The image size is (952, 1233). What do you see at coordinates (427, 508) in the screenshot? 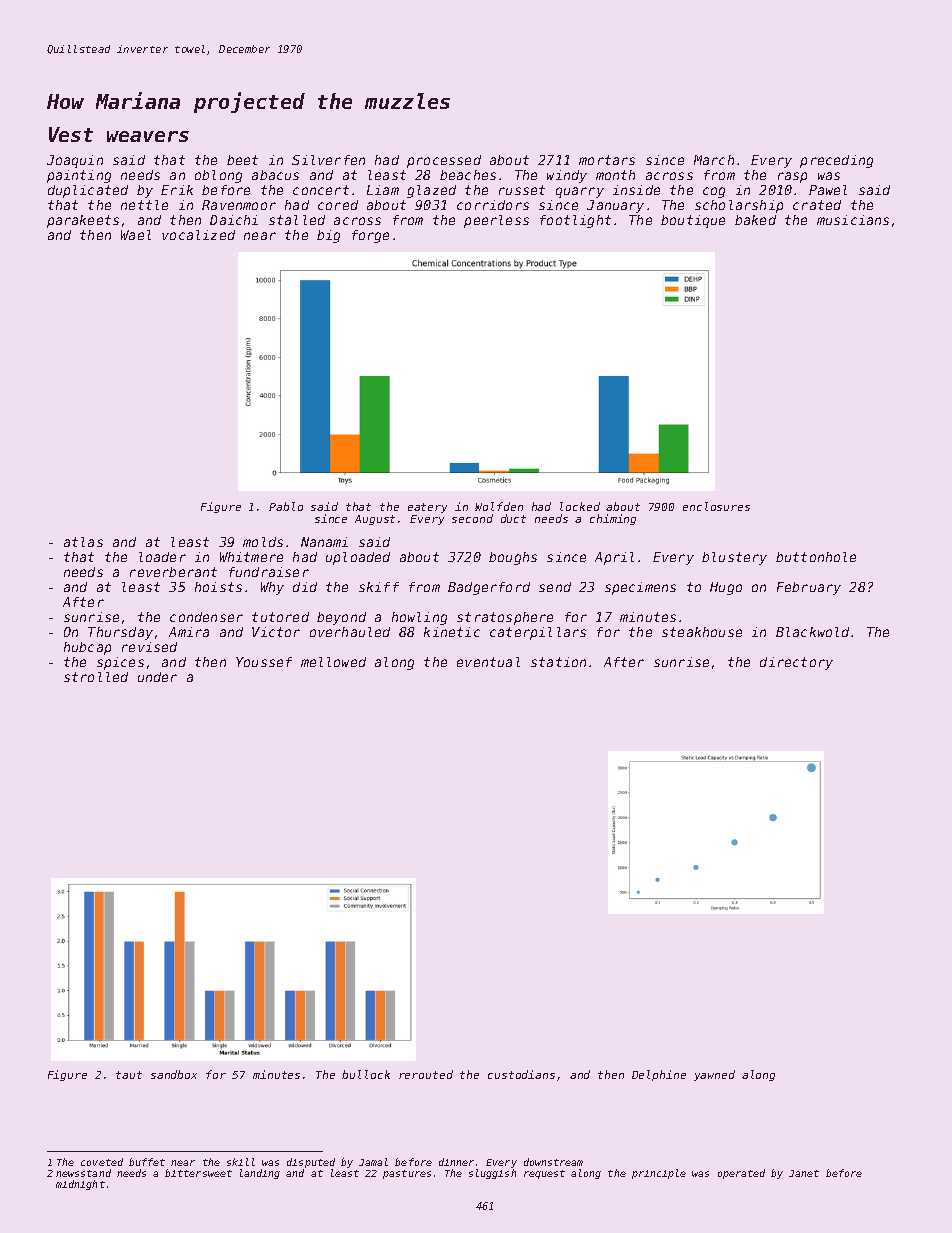
I see `eatery` at bounding box center [427, 508].
